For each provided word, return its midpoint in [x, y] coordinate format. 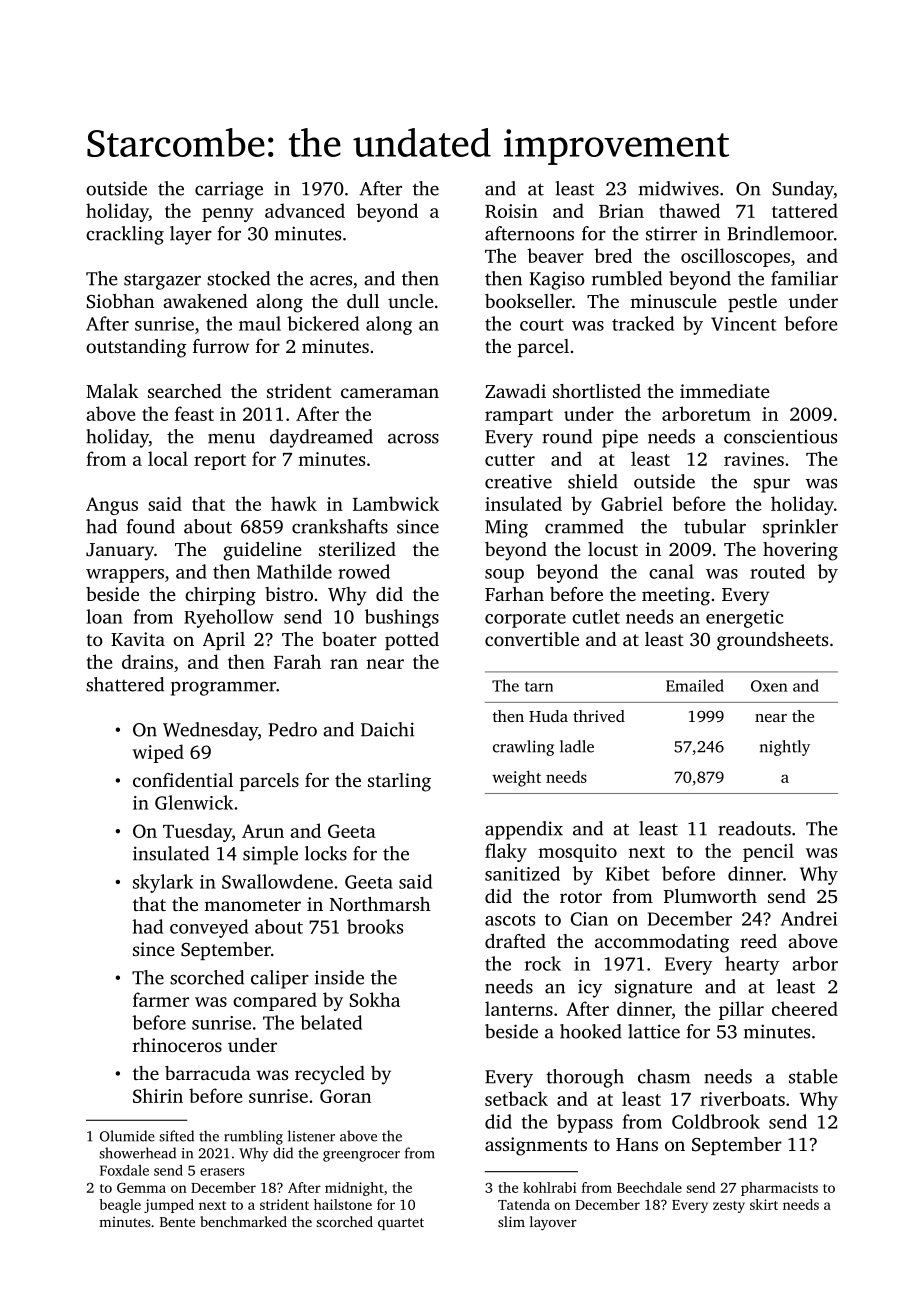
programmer [223, 689]
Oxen [769, 686]
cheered [805, 1008]
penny [228, 215]
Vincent [743, 324]
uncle [411, 301]
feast [194, 413]
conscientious [780, 436]
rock [543, 963]
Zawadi [515, 391]
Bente [177, 1222]
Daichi [387, 729]
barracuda [208, 1073]
